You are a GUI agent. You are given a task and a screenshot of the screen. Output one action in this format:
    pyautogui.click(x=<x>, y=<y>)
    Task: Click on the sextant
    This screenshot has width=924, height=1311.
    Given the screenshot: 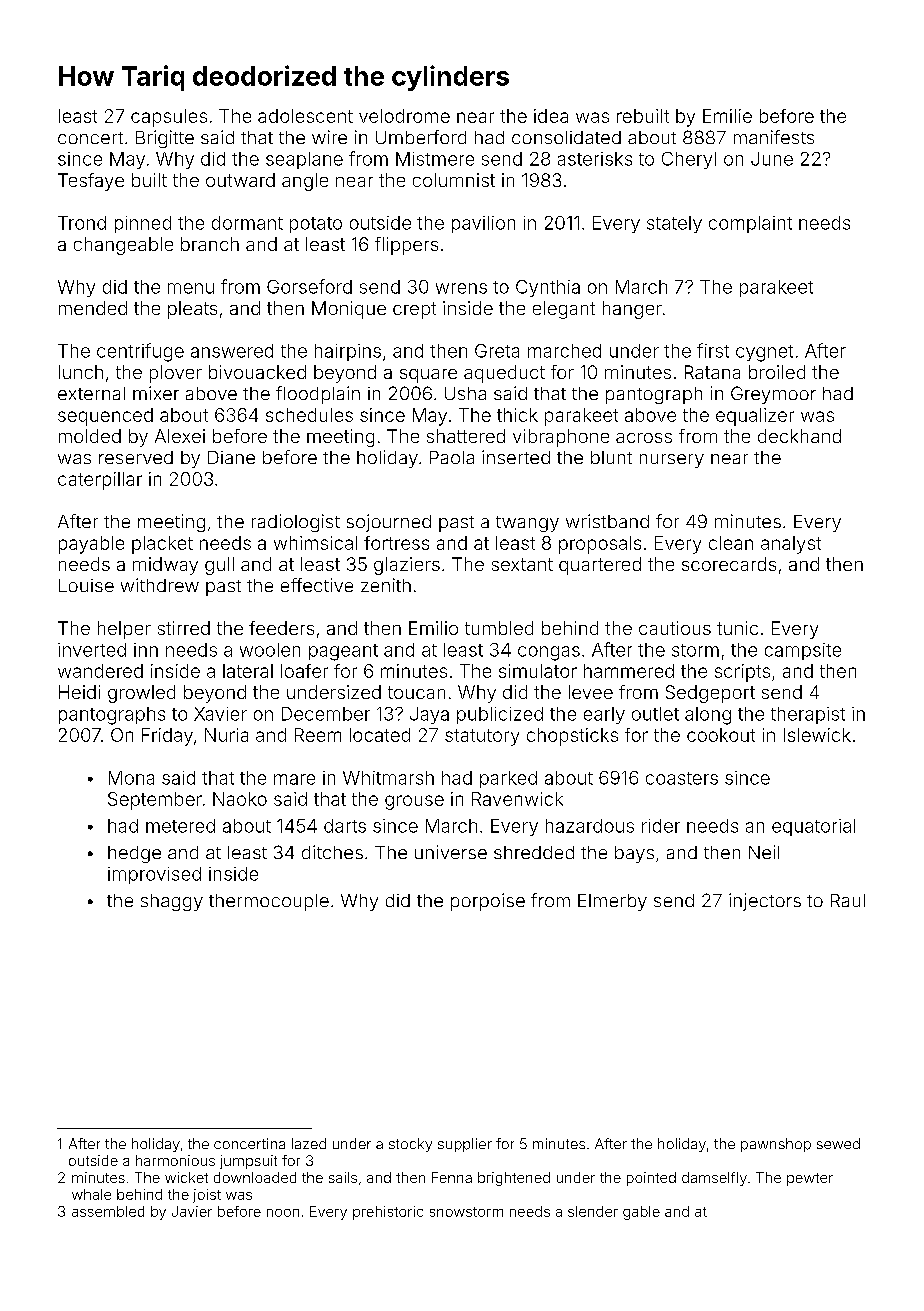 What is the action you would take?
    pyautogui.click(x=522, y=564)
